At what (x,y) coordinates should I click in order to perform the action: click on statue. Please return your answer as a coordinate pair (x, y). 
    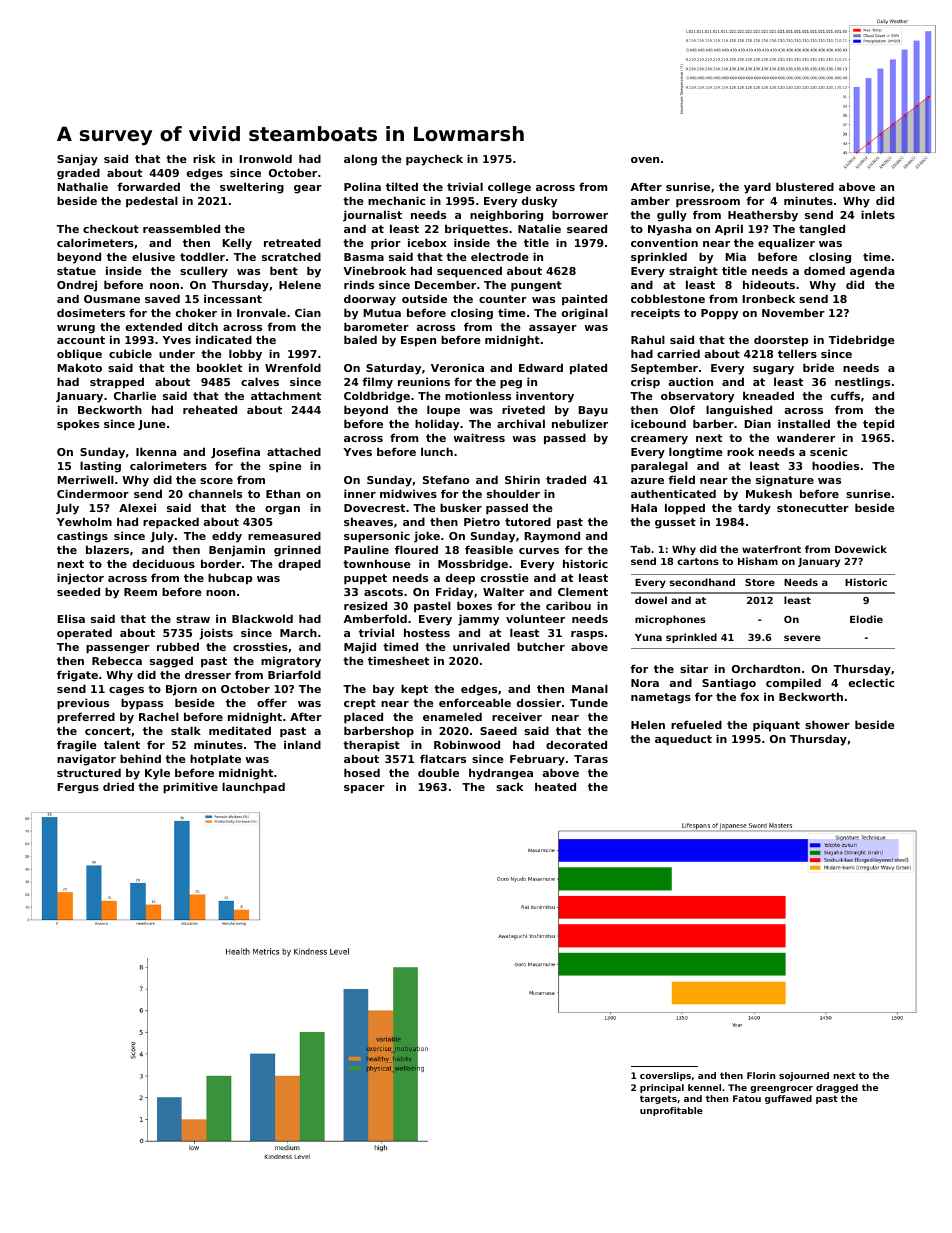
    Looking at the image, I should click on (76, 271).
